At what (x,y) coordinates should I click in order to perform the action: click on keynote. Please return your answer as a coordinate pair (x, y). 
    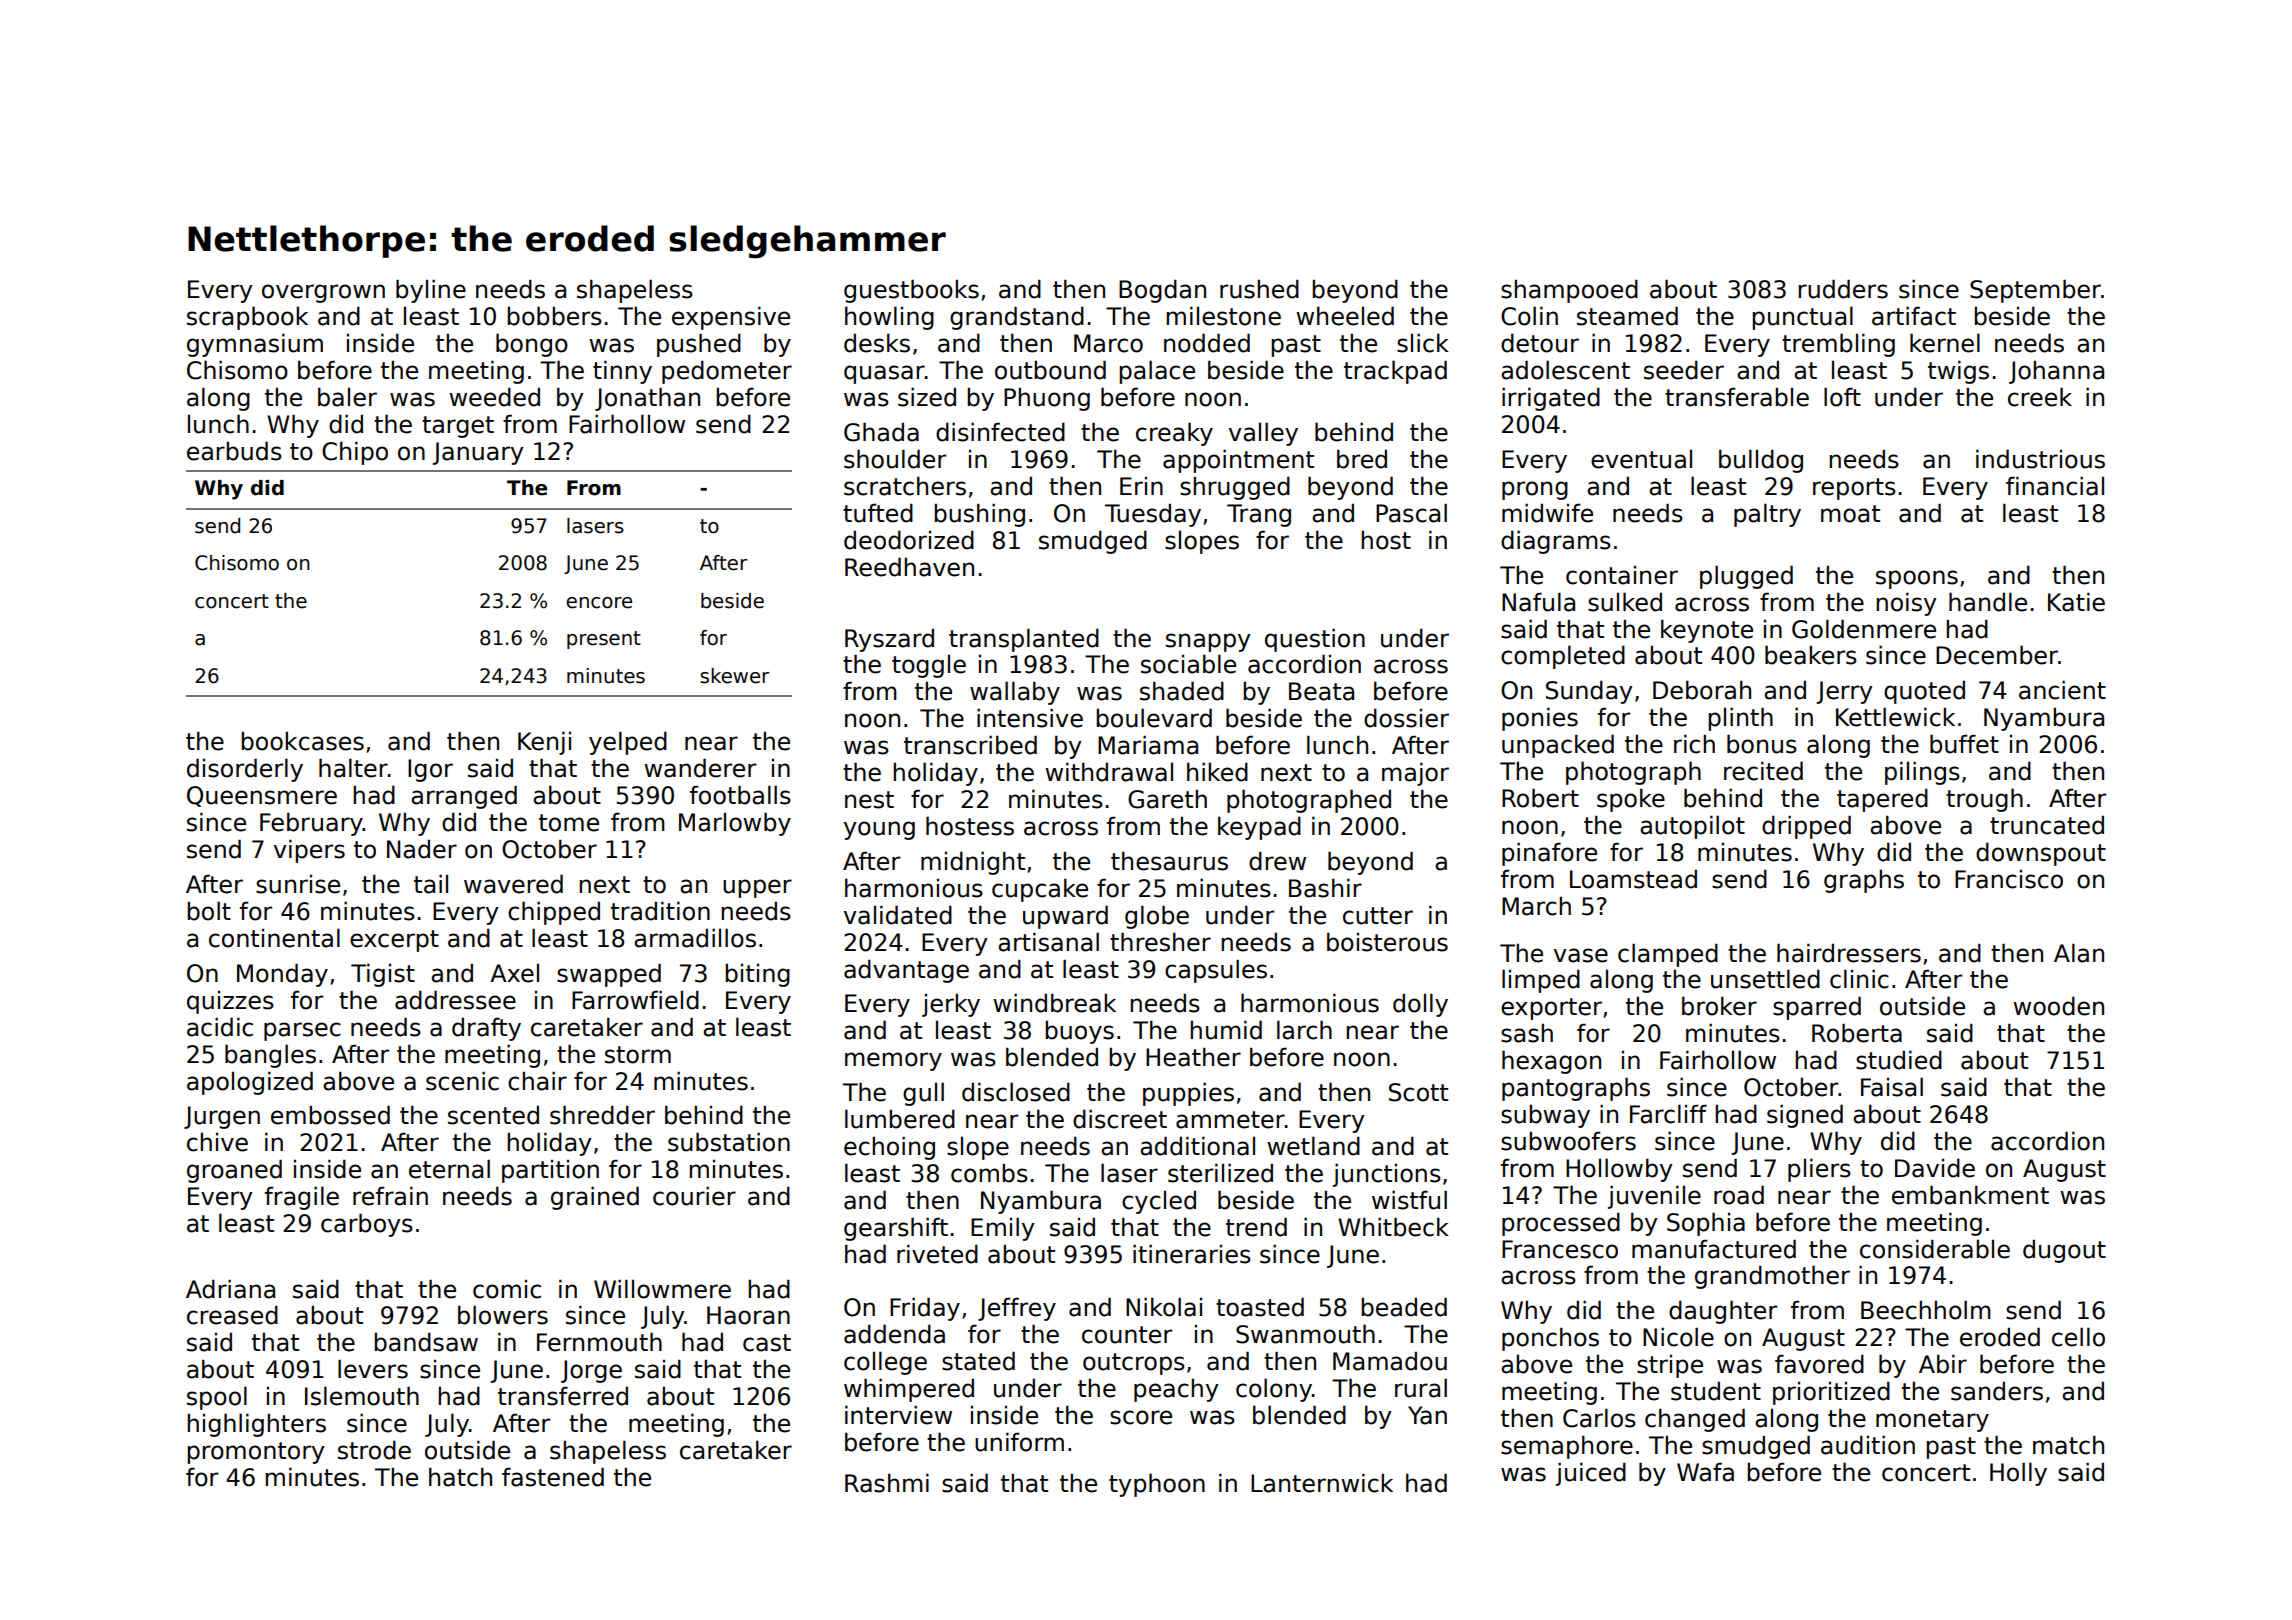
    Looking at the image, I should click on (1707, 631).
